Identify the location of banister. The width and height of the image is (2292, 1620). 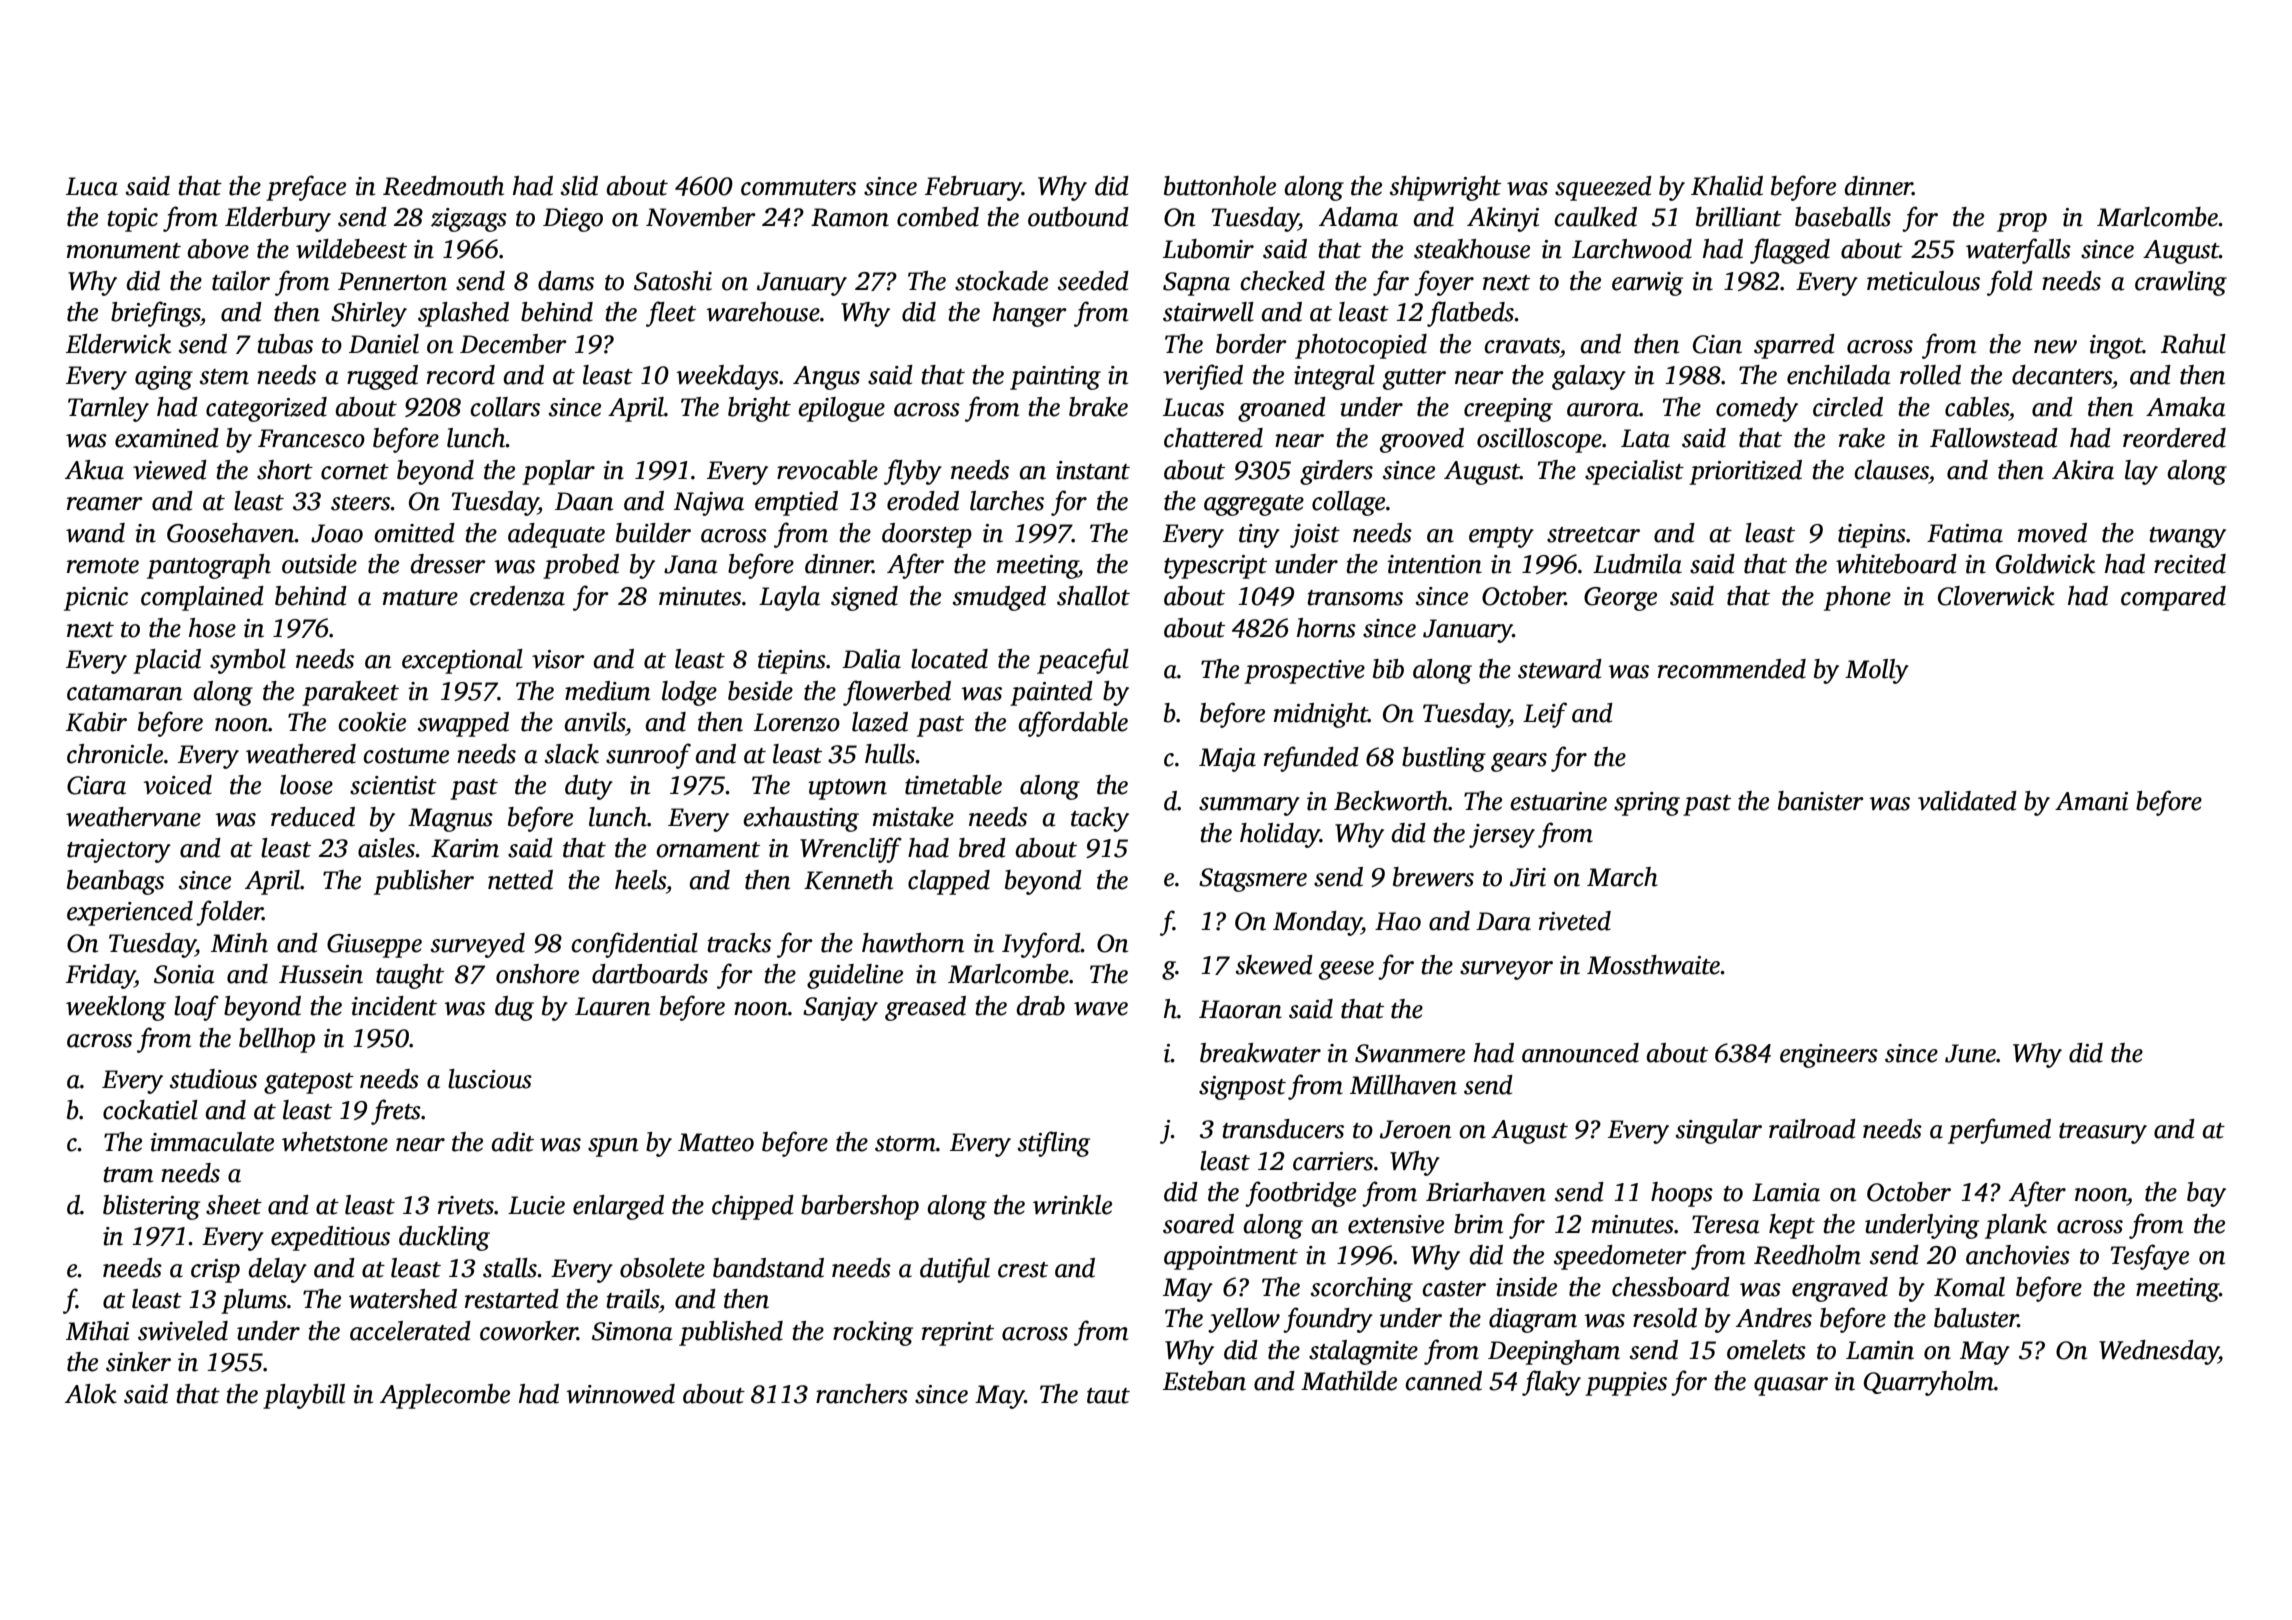
(1821, 801).
